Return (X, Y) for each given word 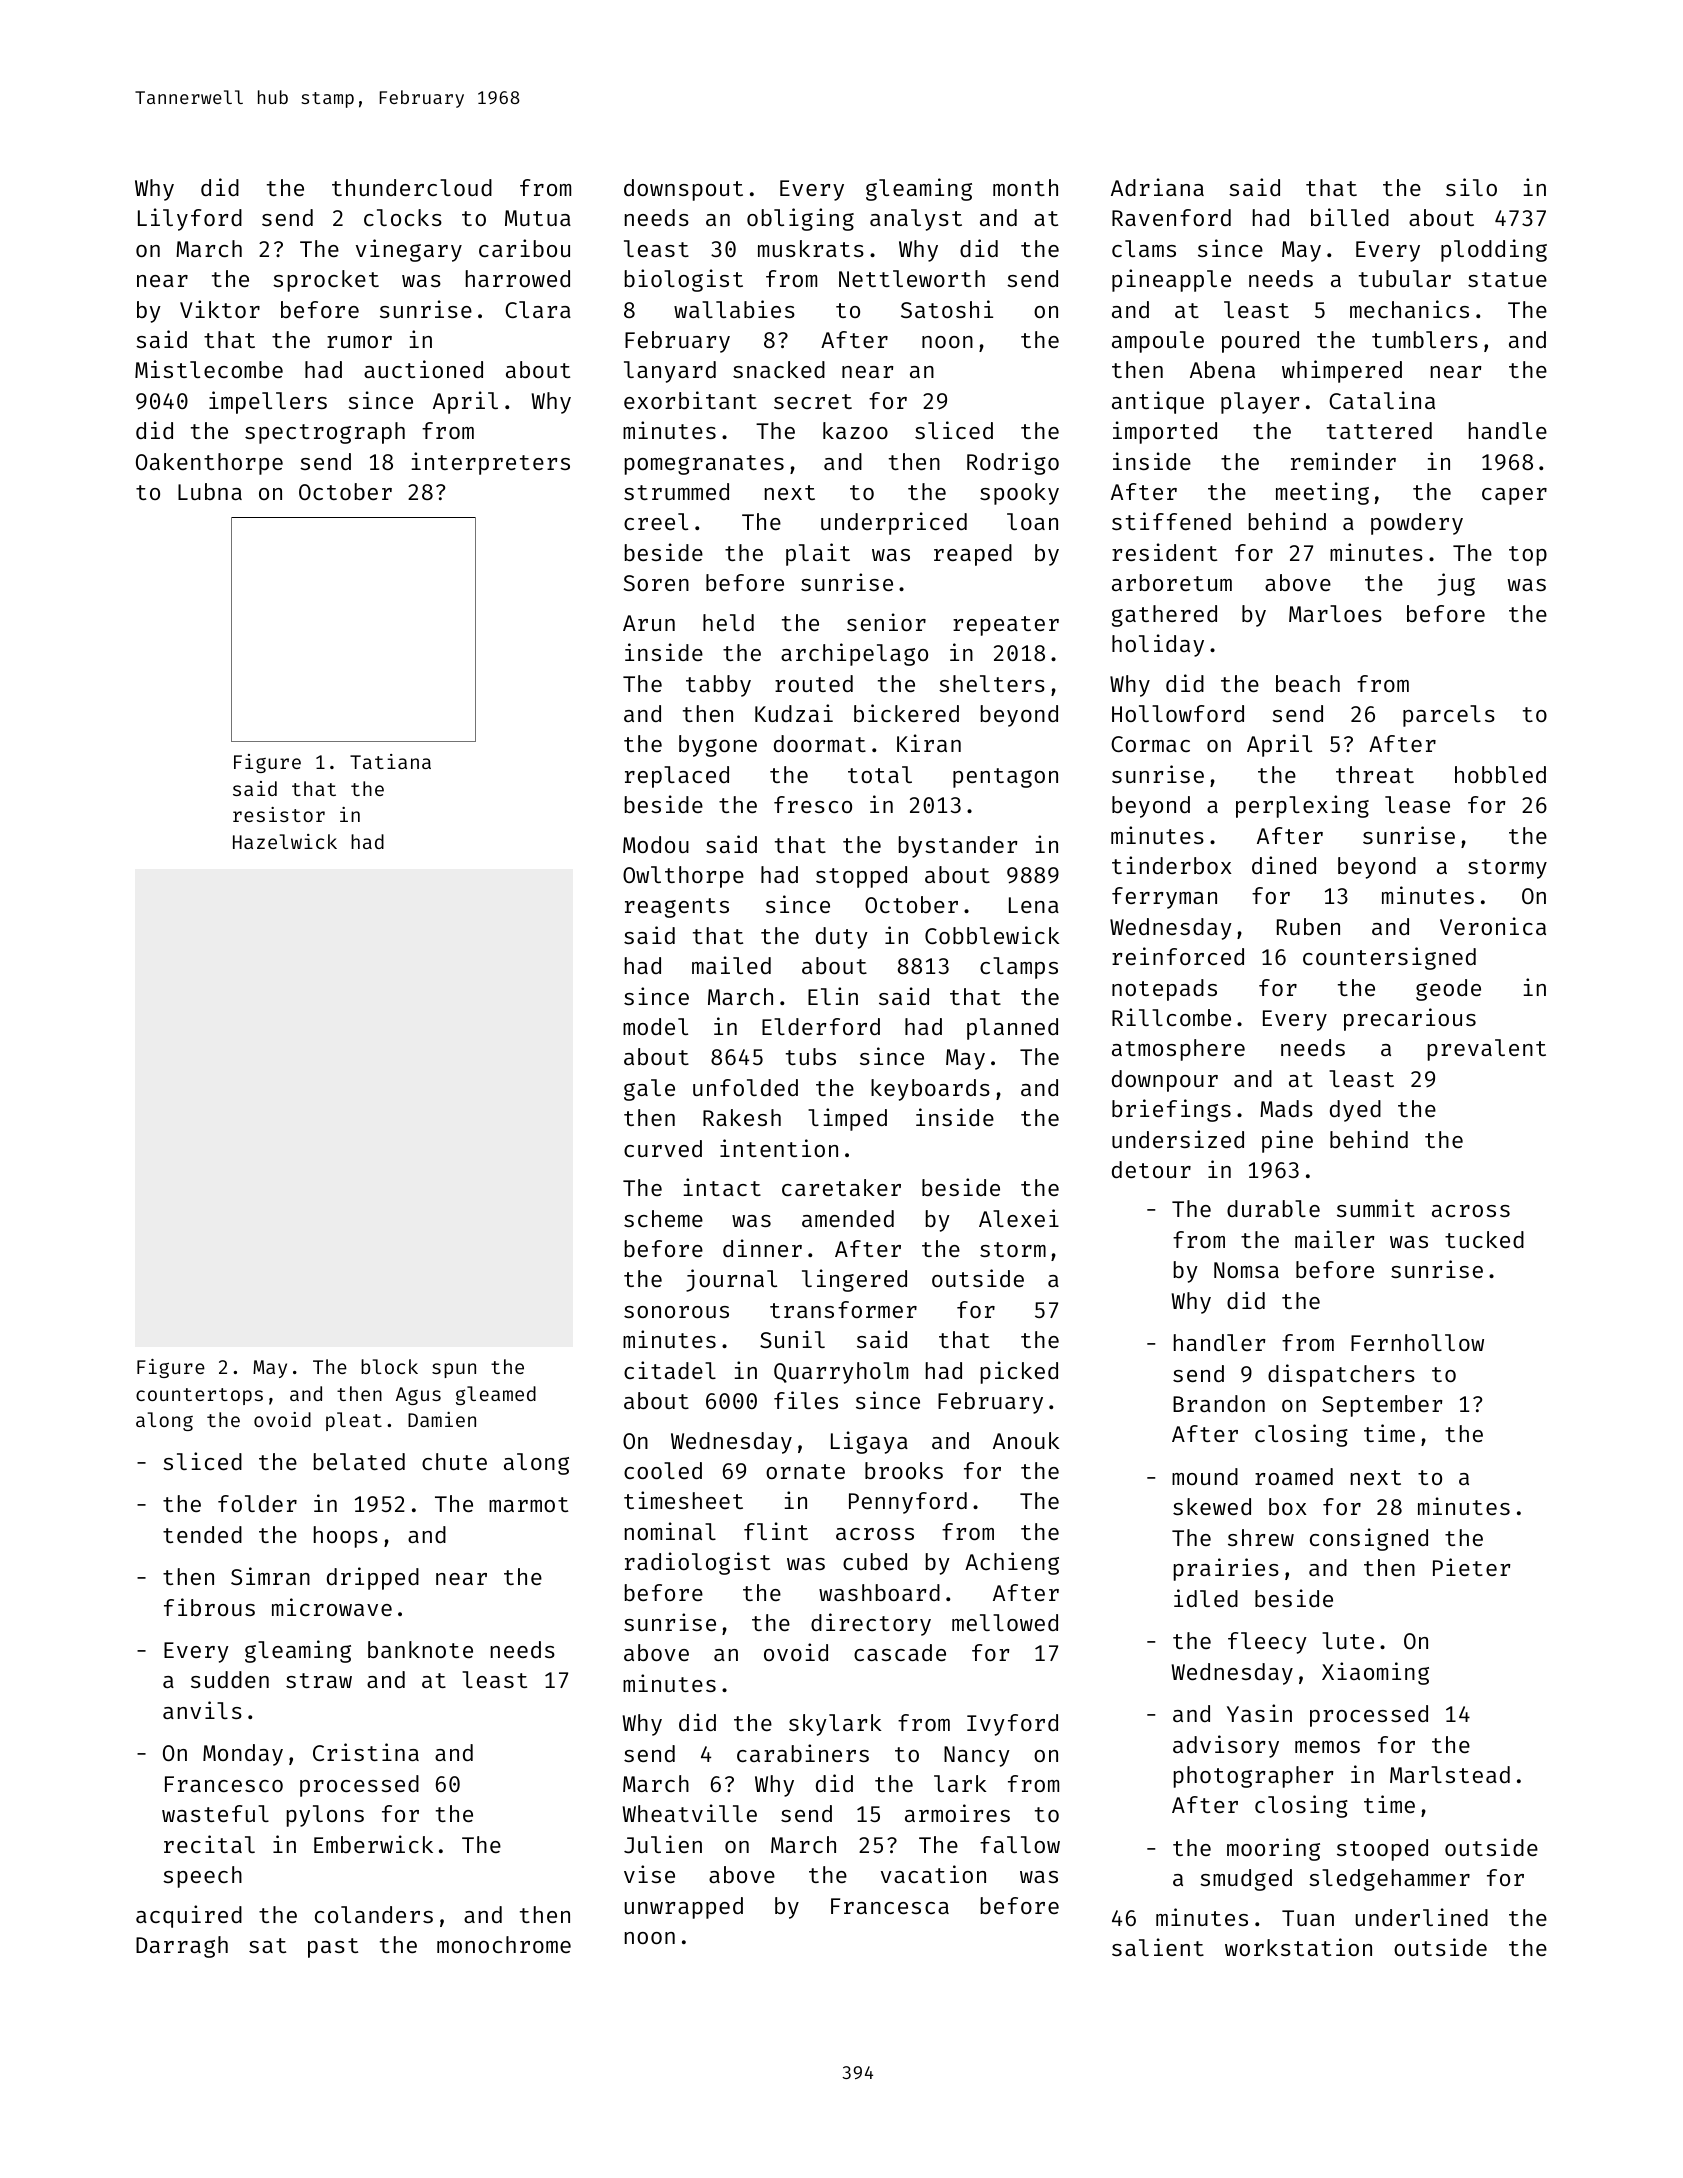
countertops (199, 1396)
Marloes (1335, 613)
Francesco (224, 1784)
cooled (663, 1470)
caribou (524, 248)
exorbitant (690, 400)
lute (1348, 1640)
